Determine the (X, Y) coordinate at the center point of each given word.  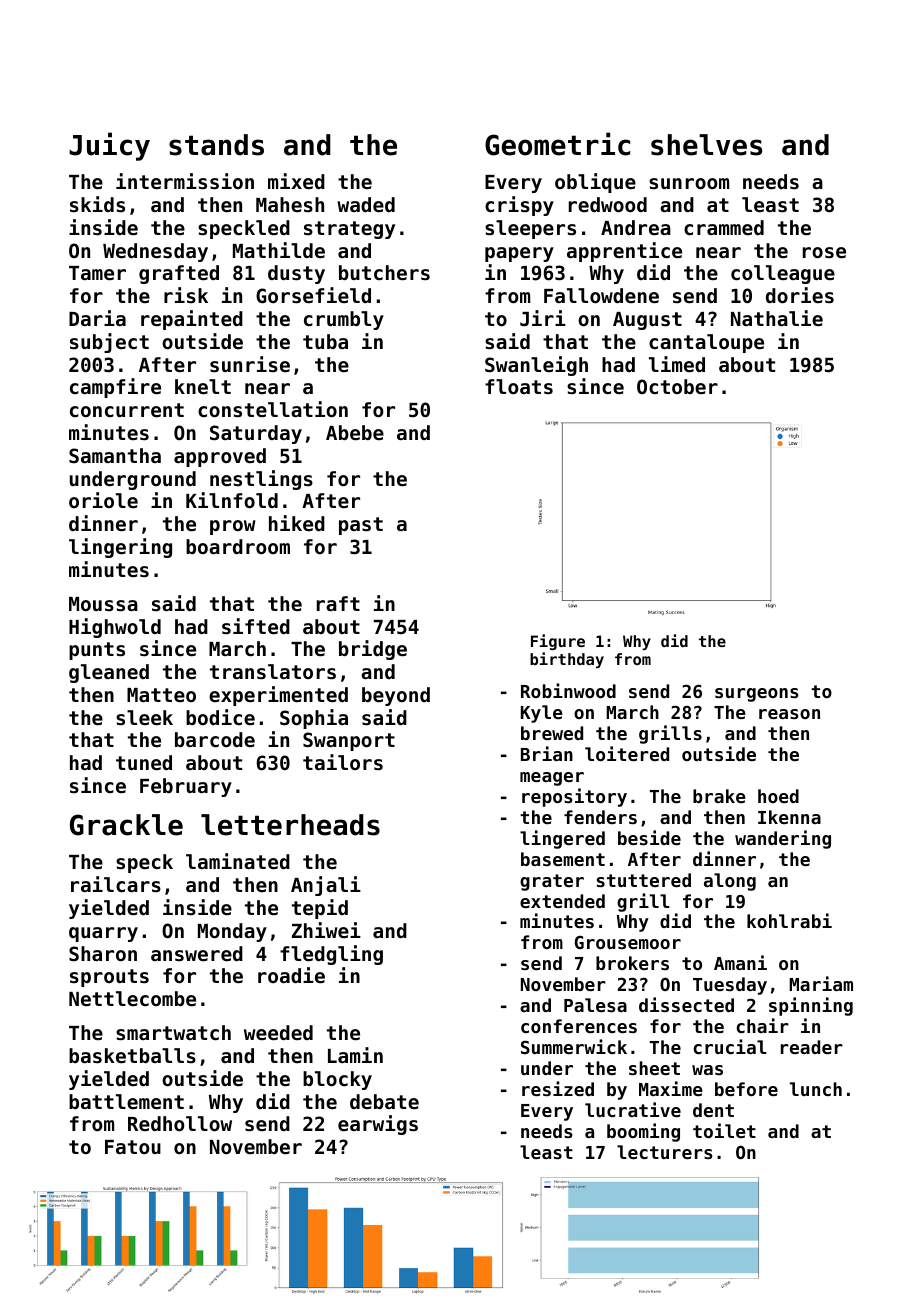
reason (789, 714)
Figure (558, 642)
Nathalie (777, 318)
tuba (325, 341)
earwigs (378, 1125)
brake (719, 796)
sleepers (530, 229)
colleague (783, 274)
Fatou (133, 1147)
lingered (562, 839)
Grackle (126, 825)
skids (97, 204)
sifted (256, 626)
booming (643, 1132)
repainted (192, 320)
